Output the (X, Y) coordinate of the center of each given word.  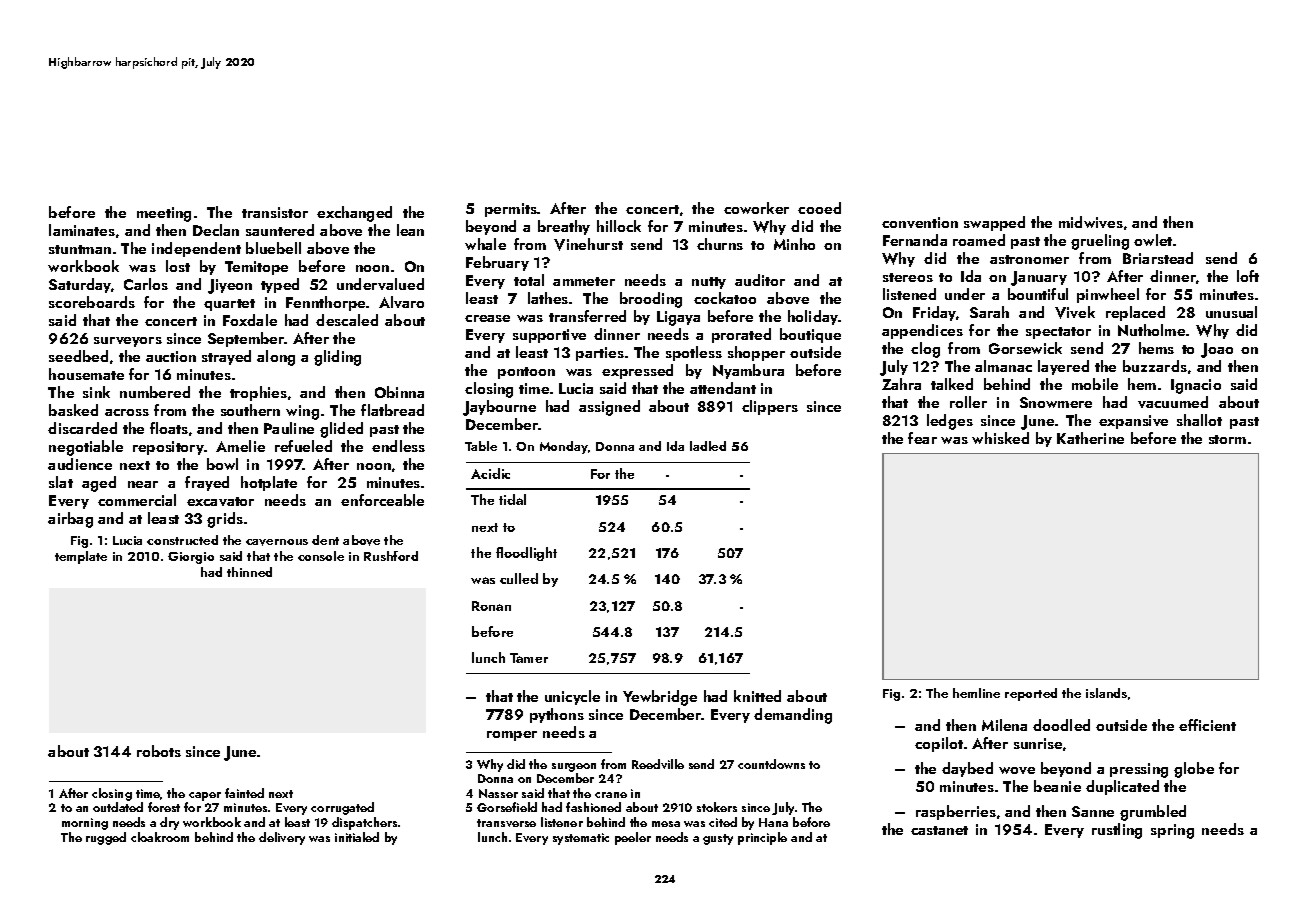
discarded (82, 428)
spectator (1058, 333)
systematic (581, 839)
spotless (694, 353)
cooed (819, 208)
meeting (164, 214)
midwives (1091, 222)
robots (159, 751)
